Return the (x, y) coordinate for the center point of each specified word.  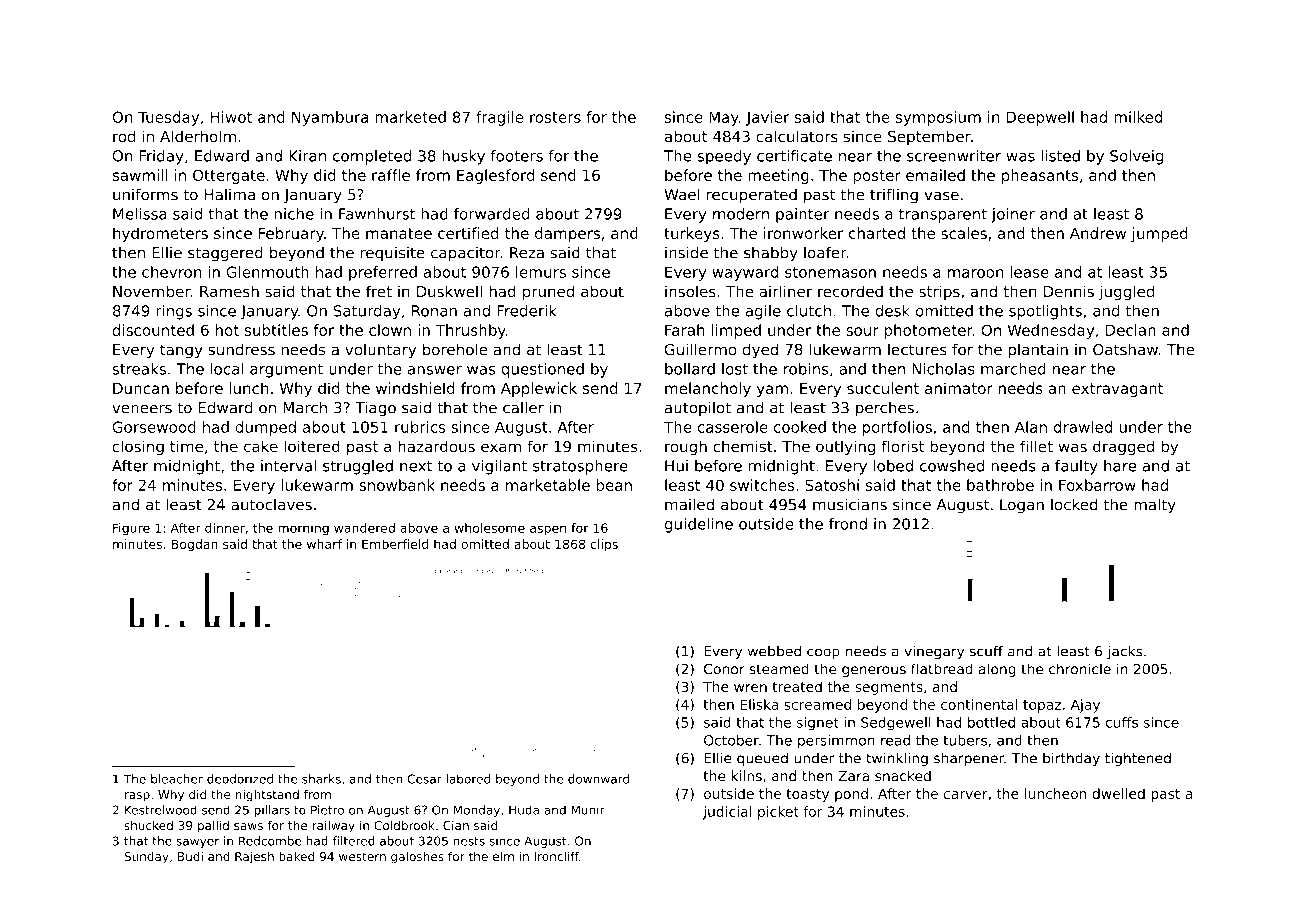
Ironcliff (556, 856)
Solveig (1136, 157)
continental (979, 704)
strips (939, 292)
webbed (774, 651)
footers (516, 156)
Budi (190, 856)
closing (138, 447)
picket (778, 813)
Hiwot (231, 117)
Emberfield (395, 544)
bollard (690, 369)
